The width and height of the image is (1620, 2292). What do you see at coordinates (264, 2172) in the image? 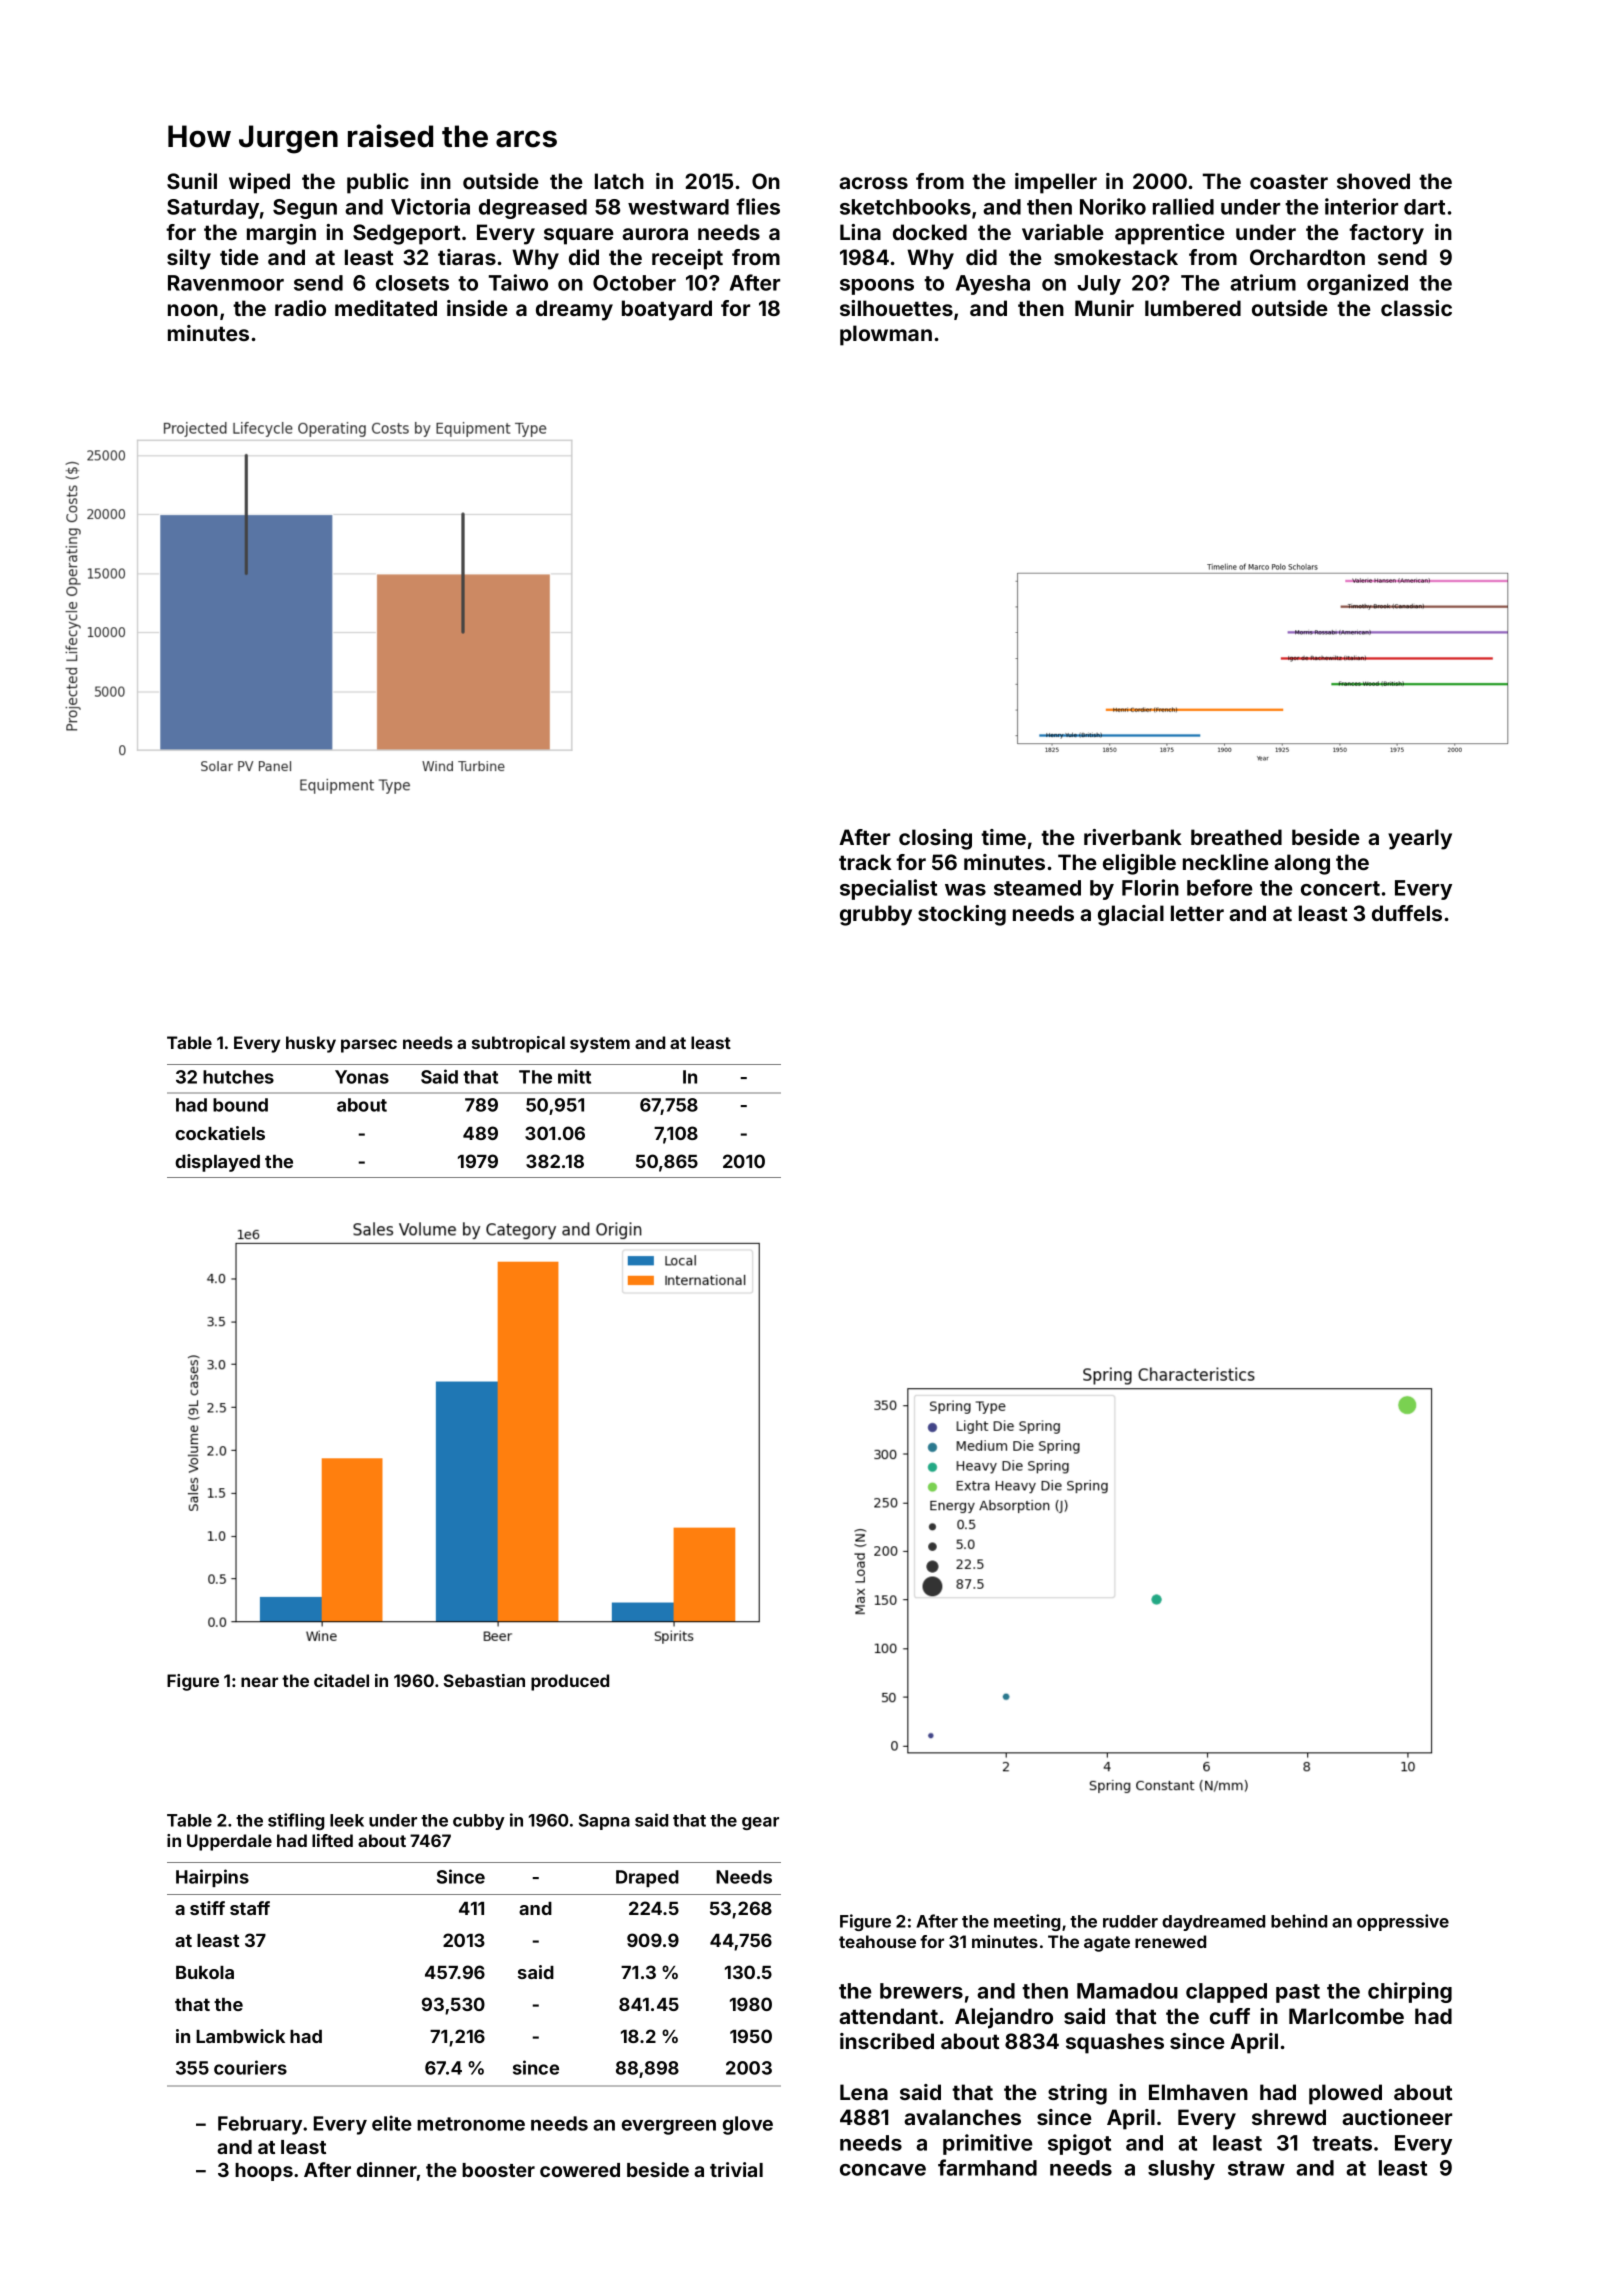
I see `hoops` at bounding box center [264, 2172].
